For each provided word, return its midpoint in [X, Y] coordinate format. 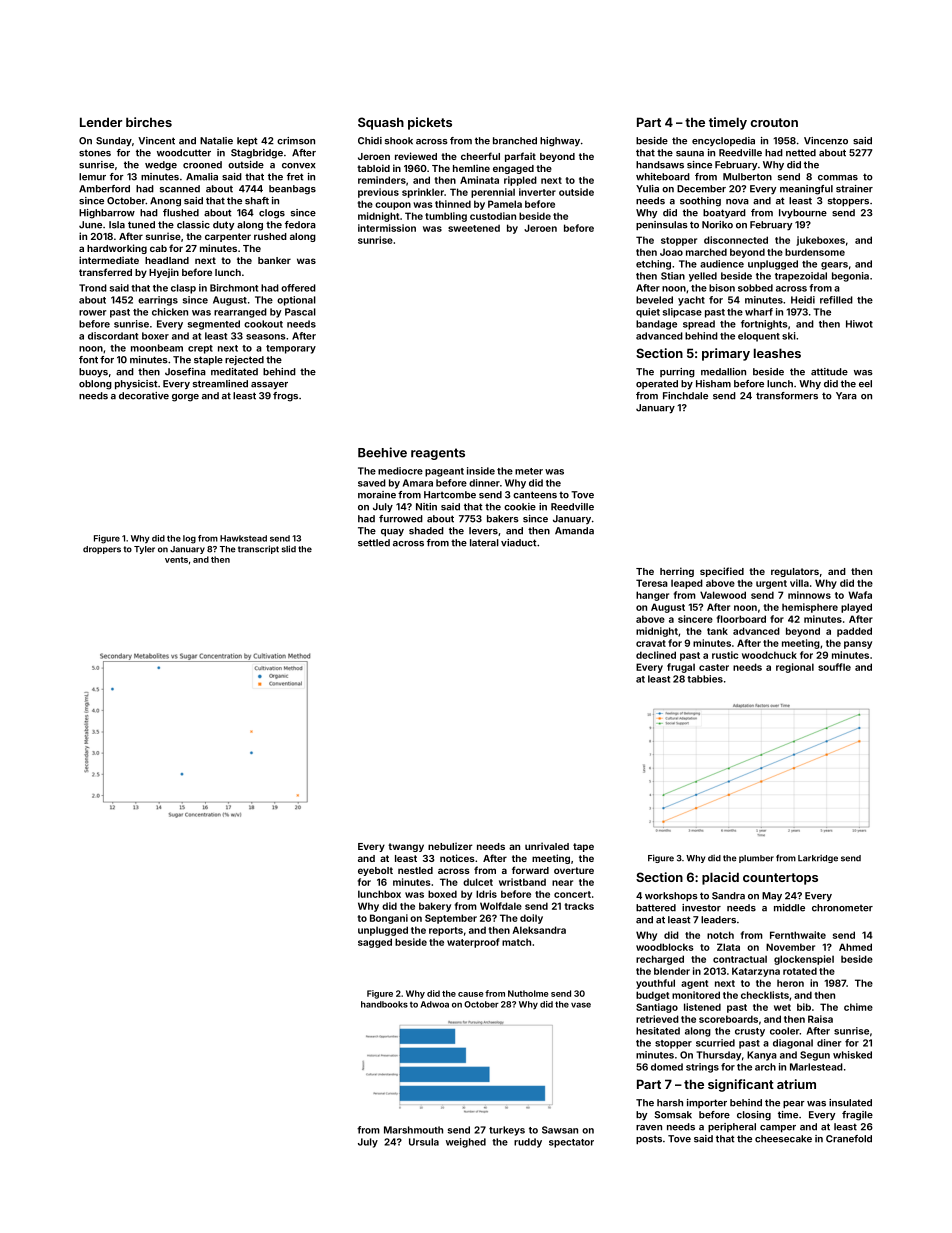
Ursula [424, 1142]
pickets [430, 123]
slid [289, 549]
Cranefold [849, 1139]
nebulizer [450, 846]
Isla [117, 225]
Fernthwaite [798, 935]
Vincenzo [826, 141]
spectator [571, 1143]
